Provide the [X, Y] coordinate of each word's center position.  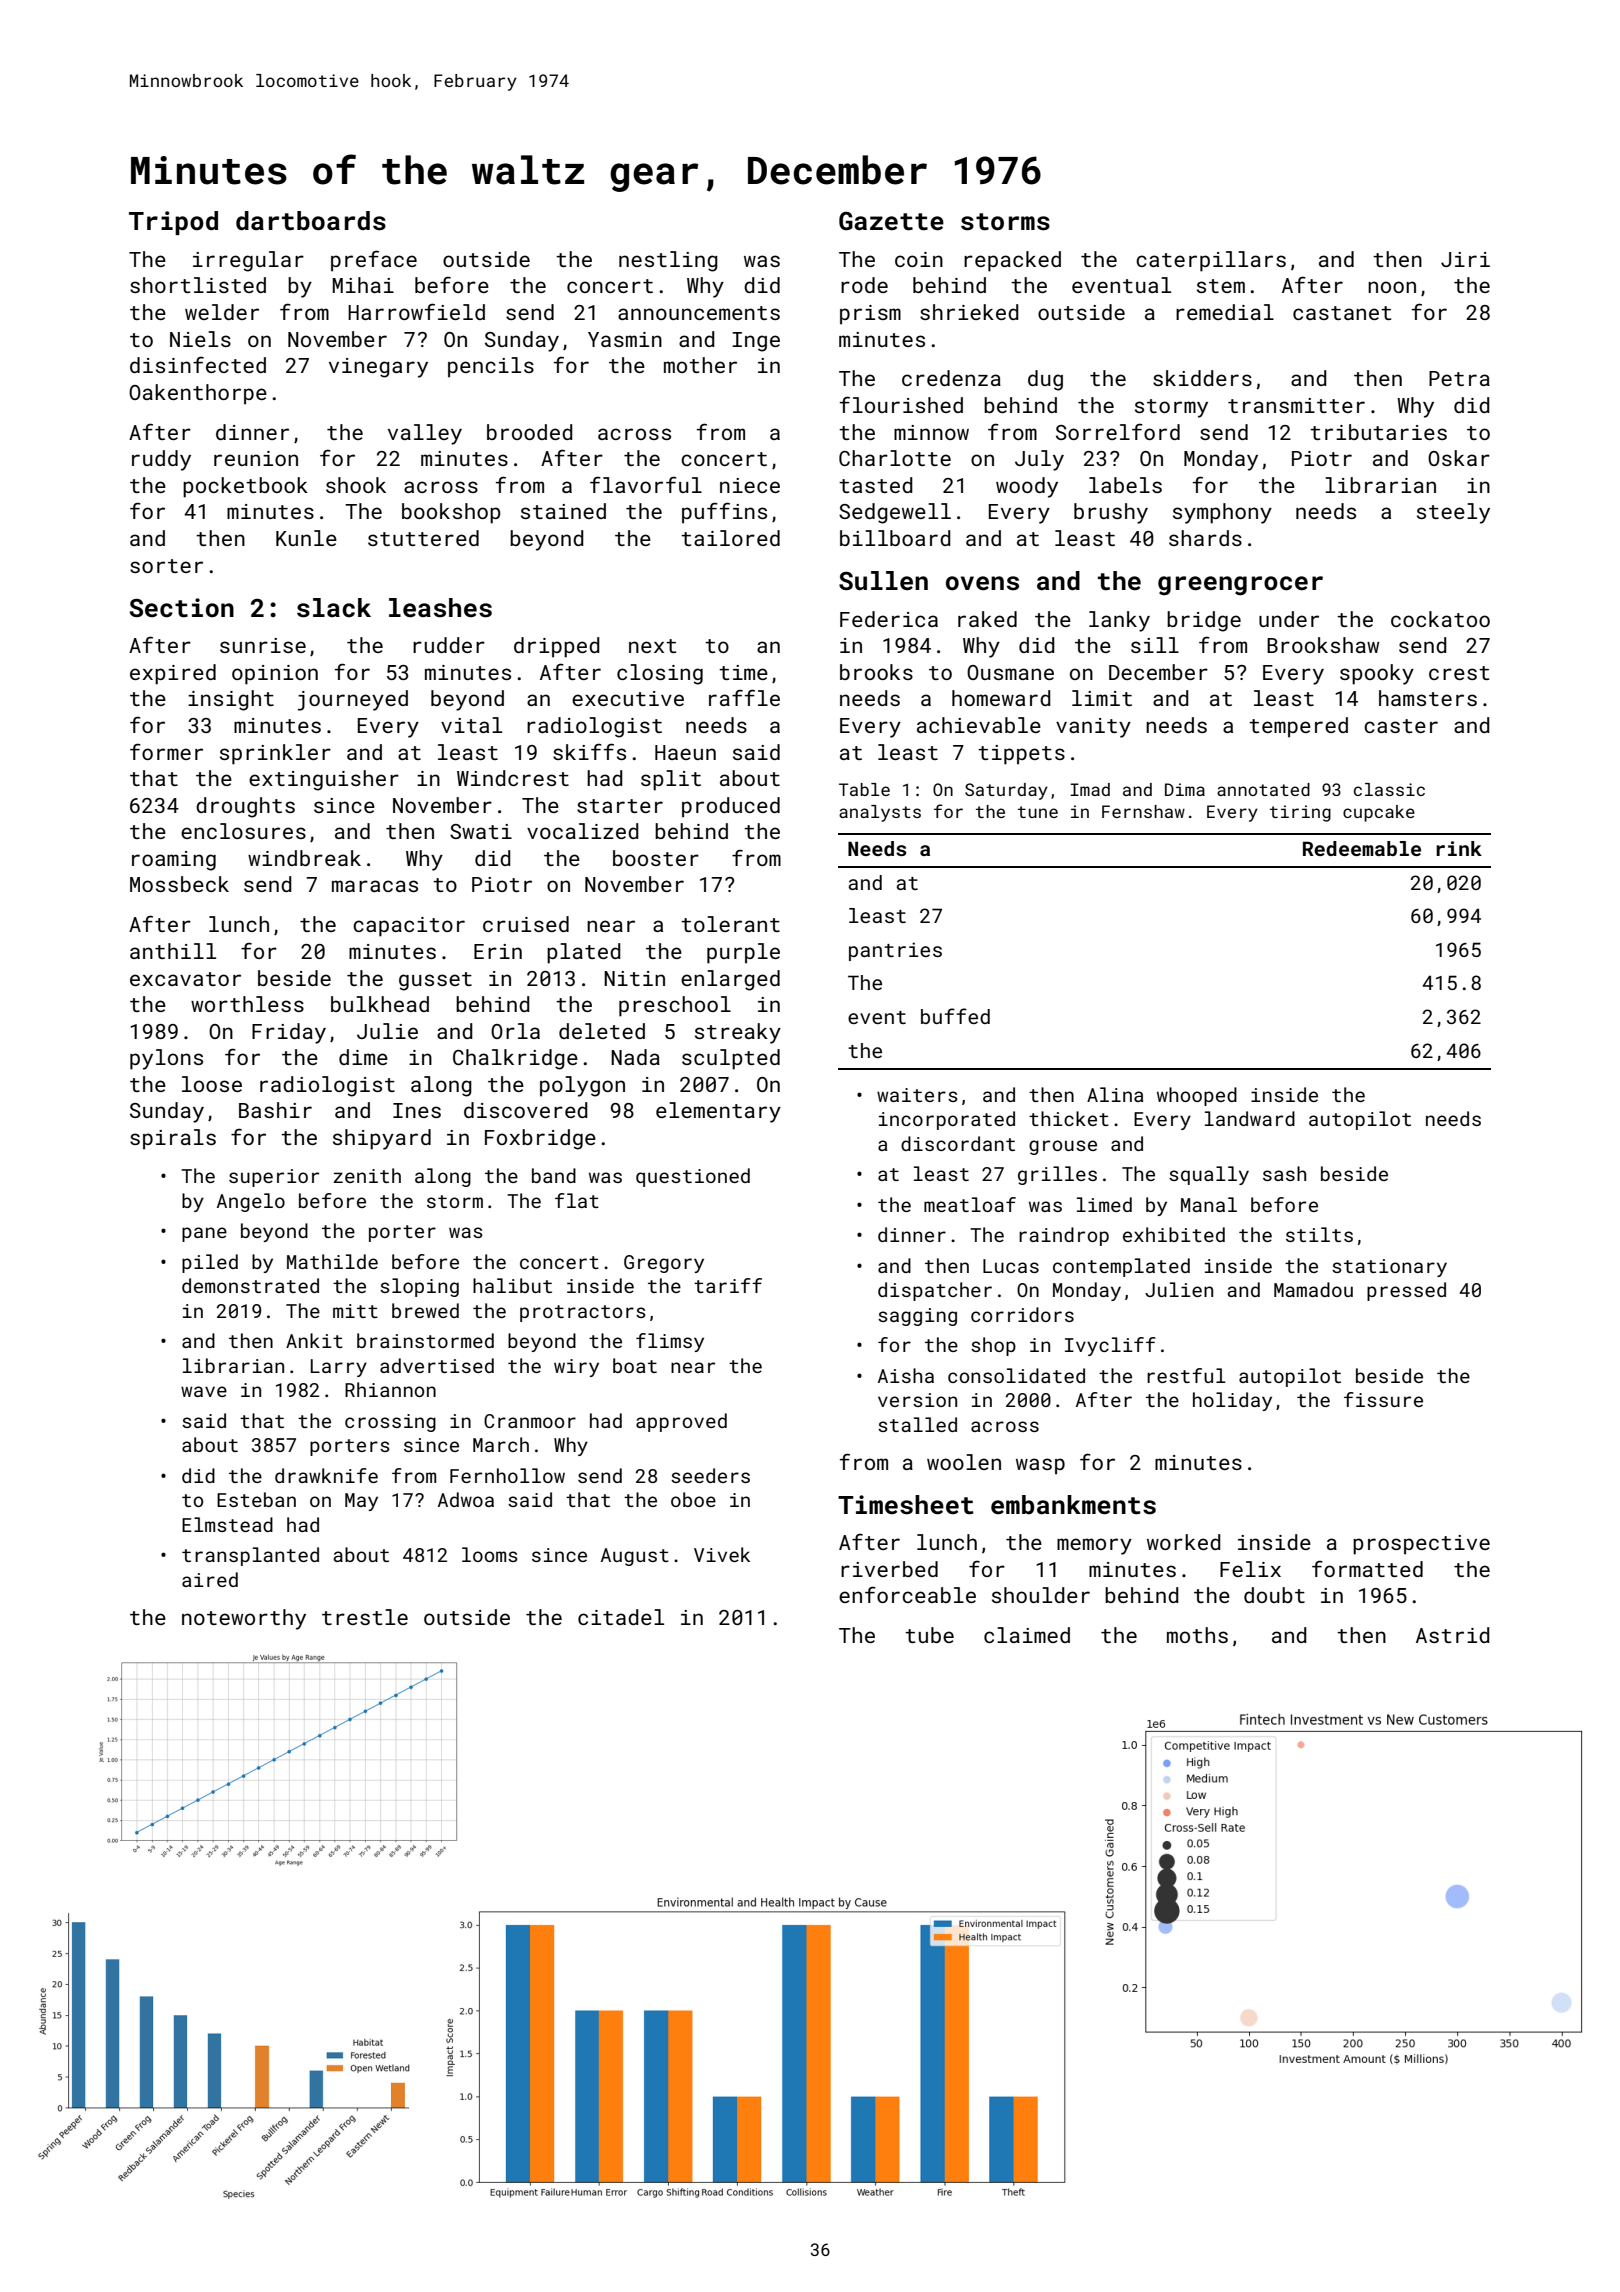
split [671, 780]
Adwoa [466, 1499]
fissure [1383, 1399]
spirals [173, 1139]
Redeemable [1362, 848]
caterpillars [1211, 261]
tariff [728, 1285]
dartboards [311, 221]
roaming [174, 861]
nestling [668, 261]
